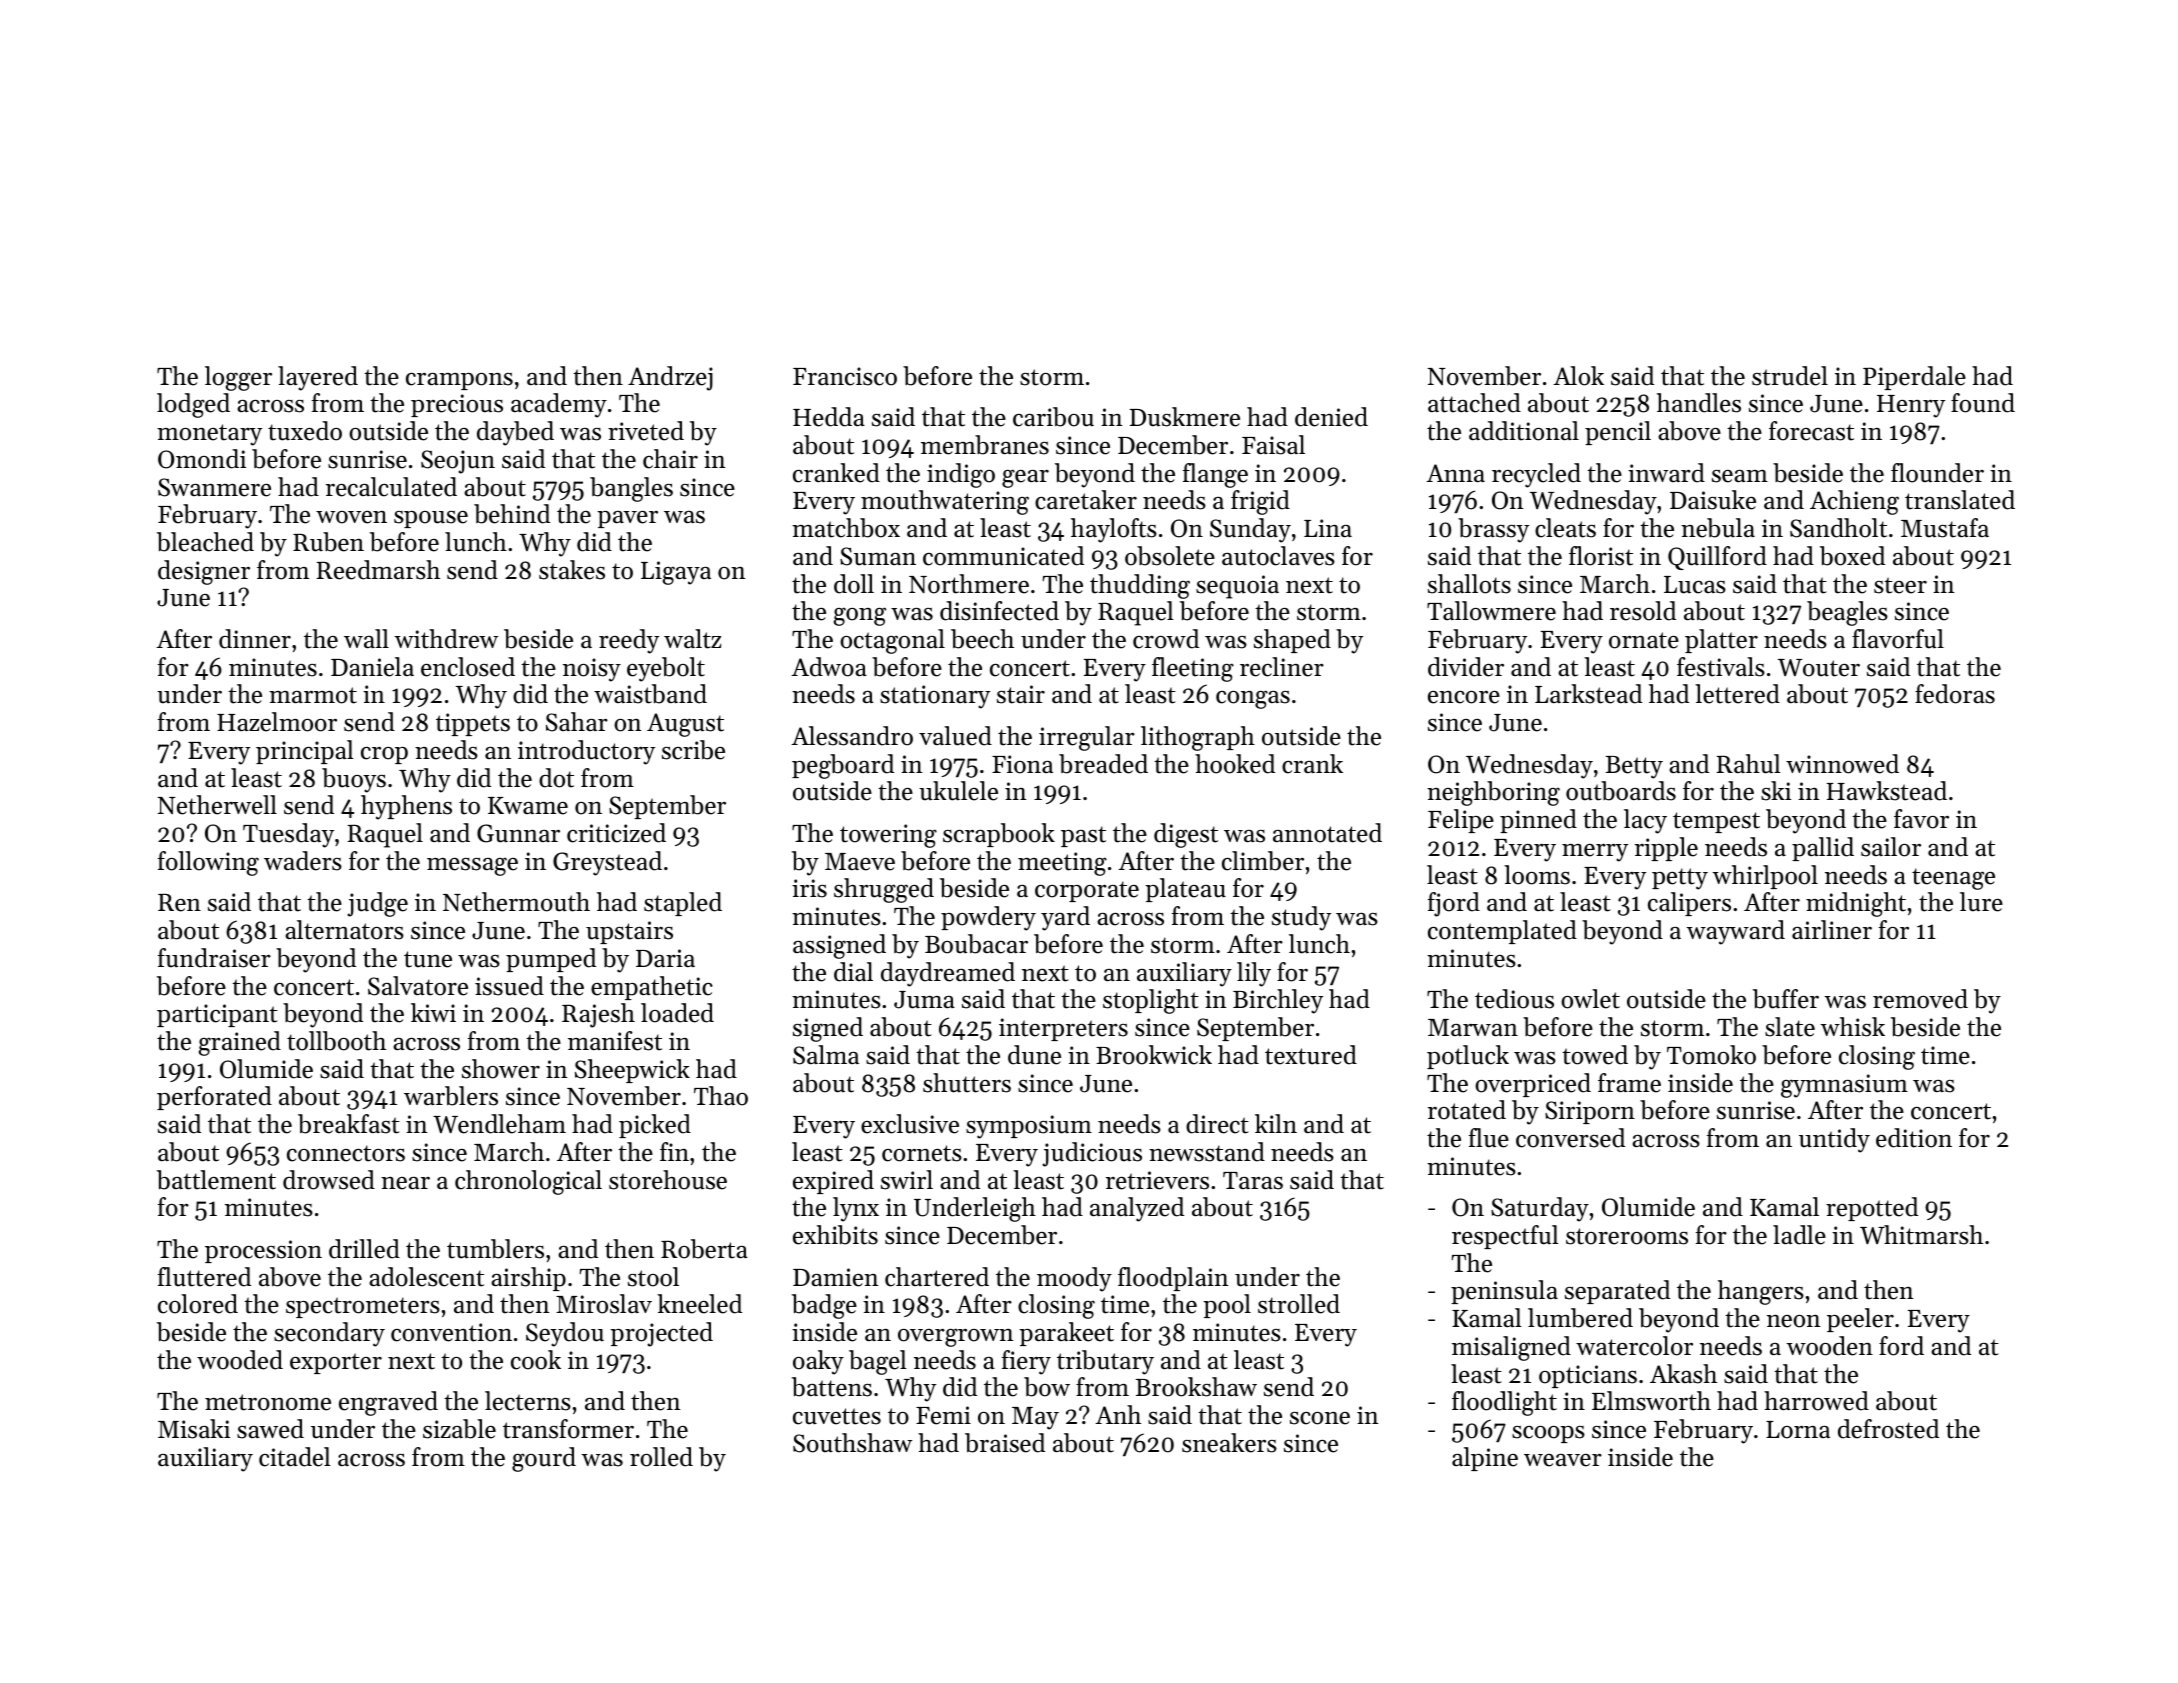 The height and width of the page is (1683, 2178). Describe the element at coordinates (1237, 587) in the page. I see `sequoia` at that location.
